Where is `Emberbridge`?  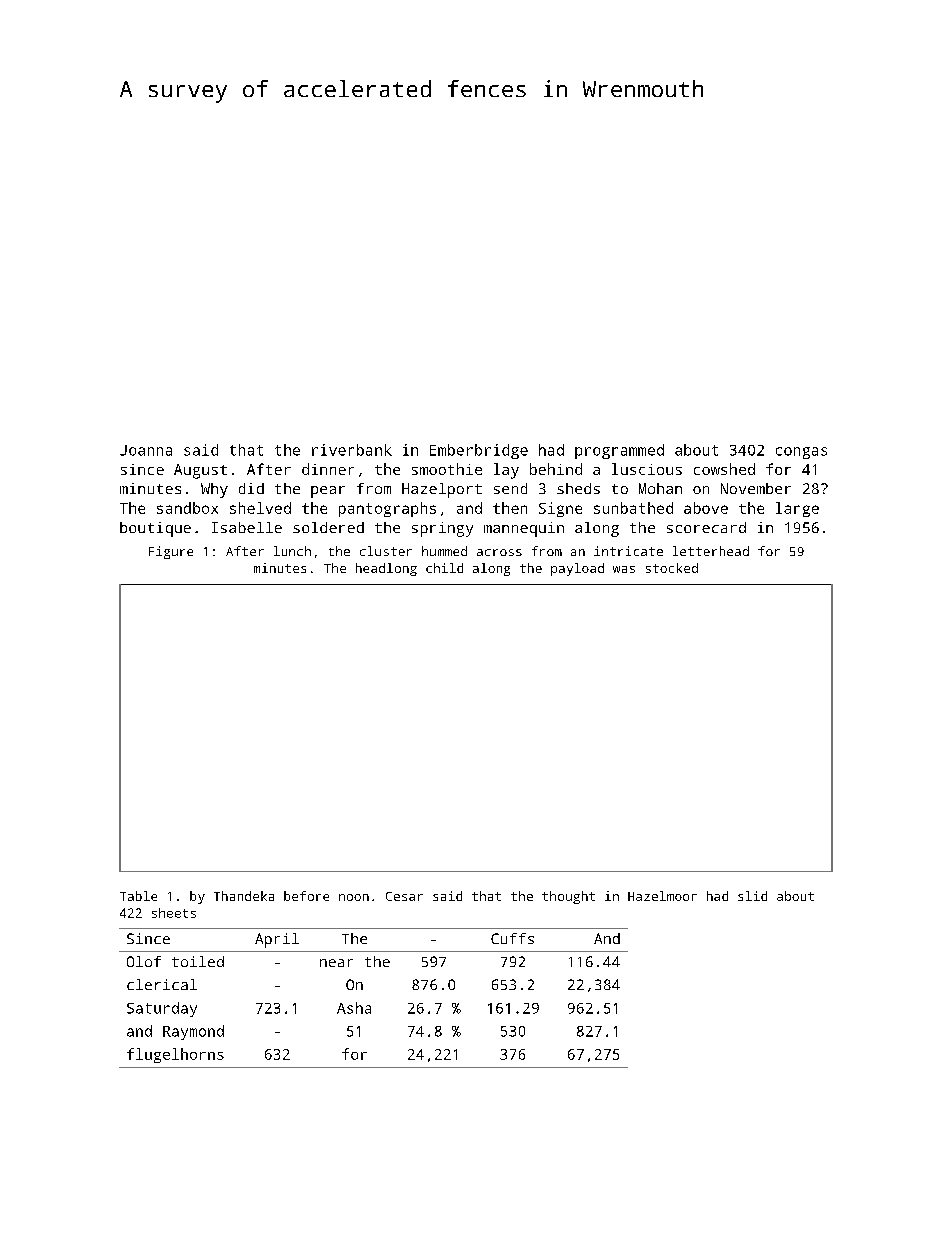 Emberbridge is located at coordinates (479, 451).
